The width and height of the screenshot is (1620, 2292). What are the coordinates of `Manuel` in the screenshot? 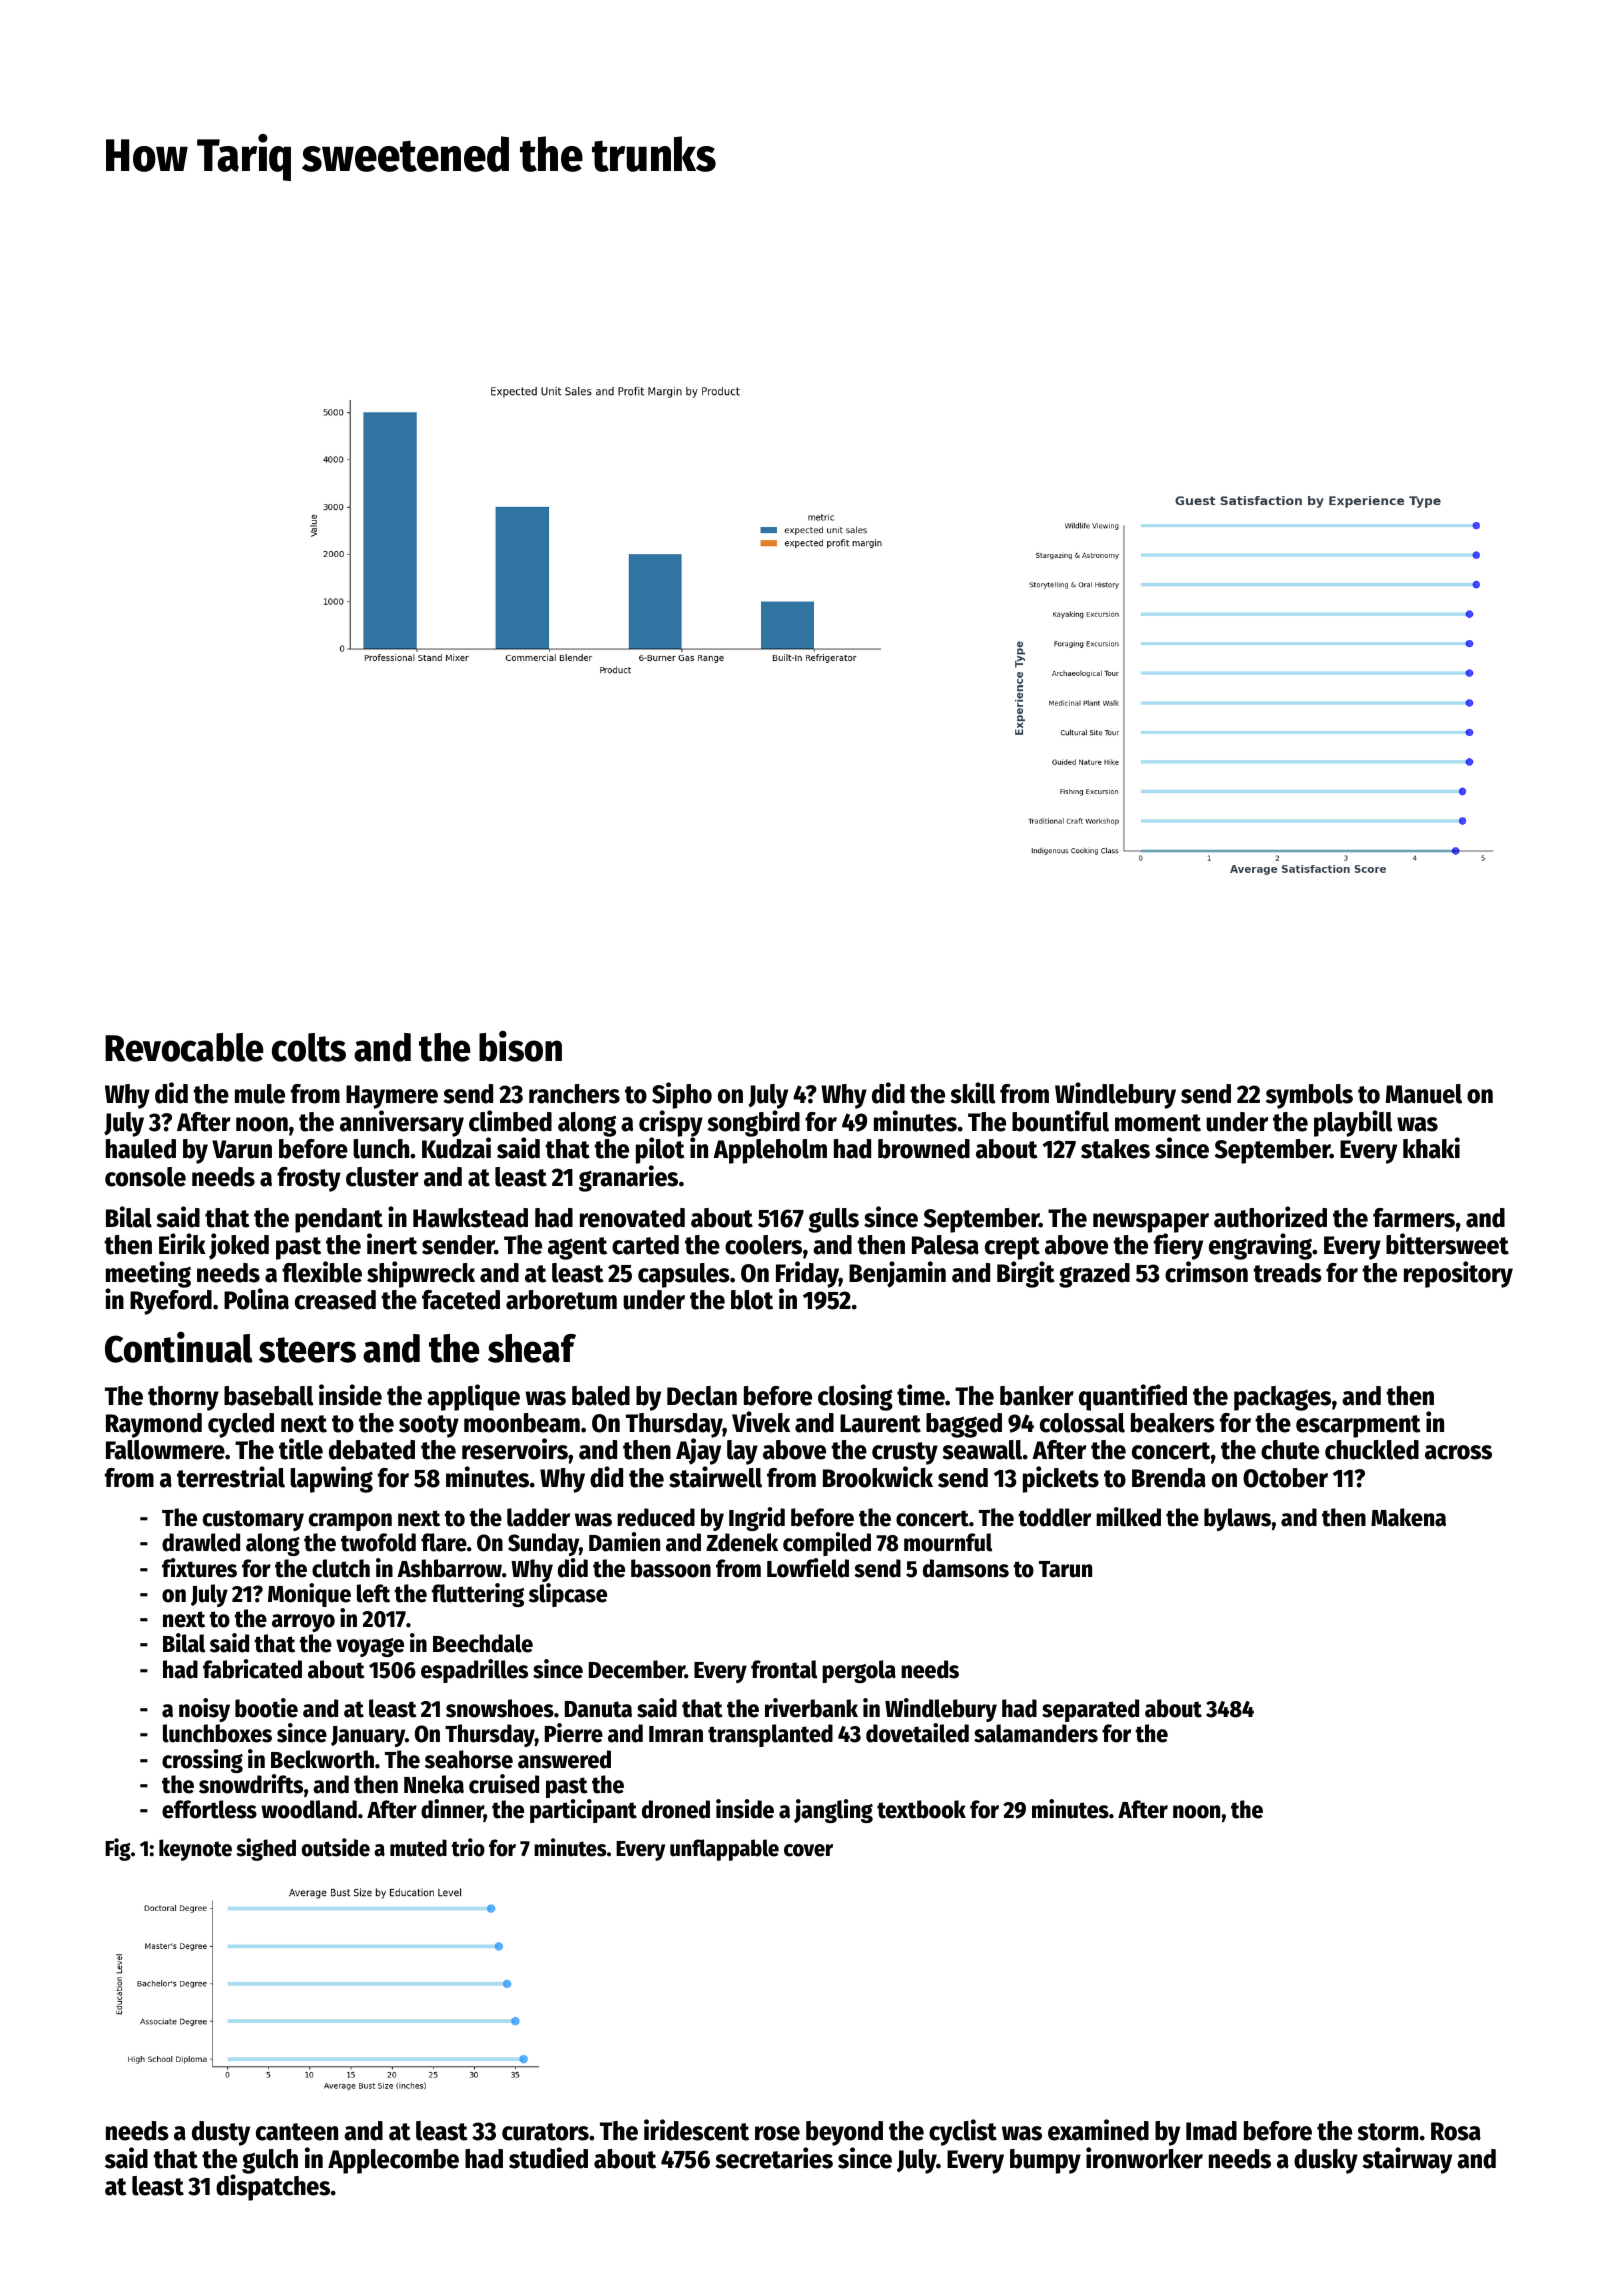 It's located at (1424, 1094).
